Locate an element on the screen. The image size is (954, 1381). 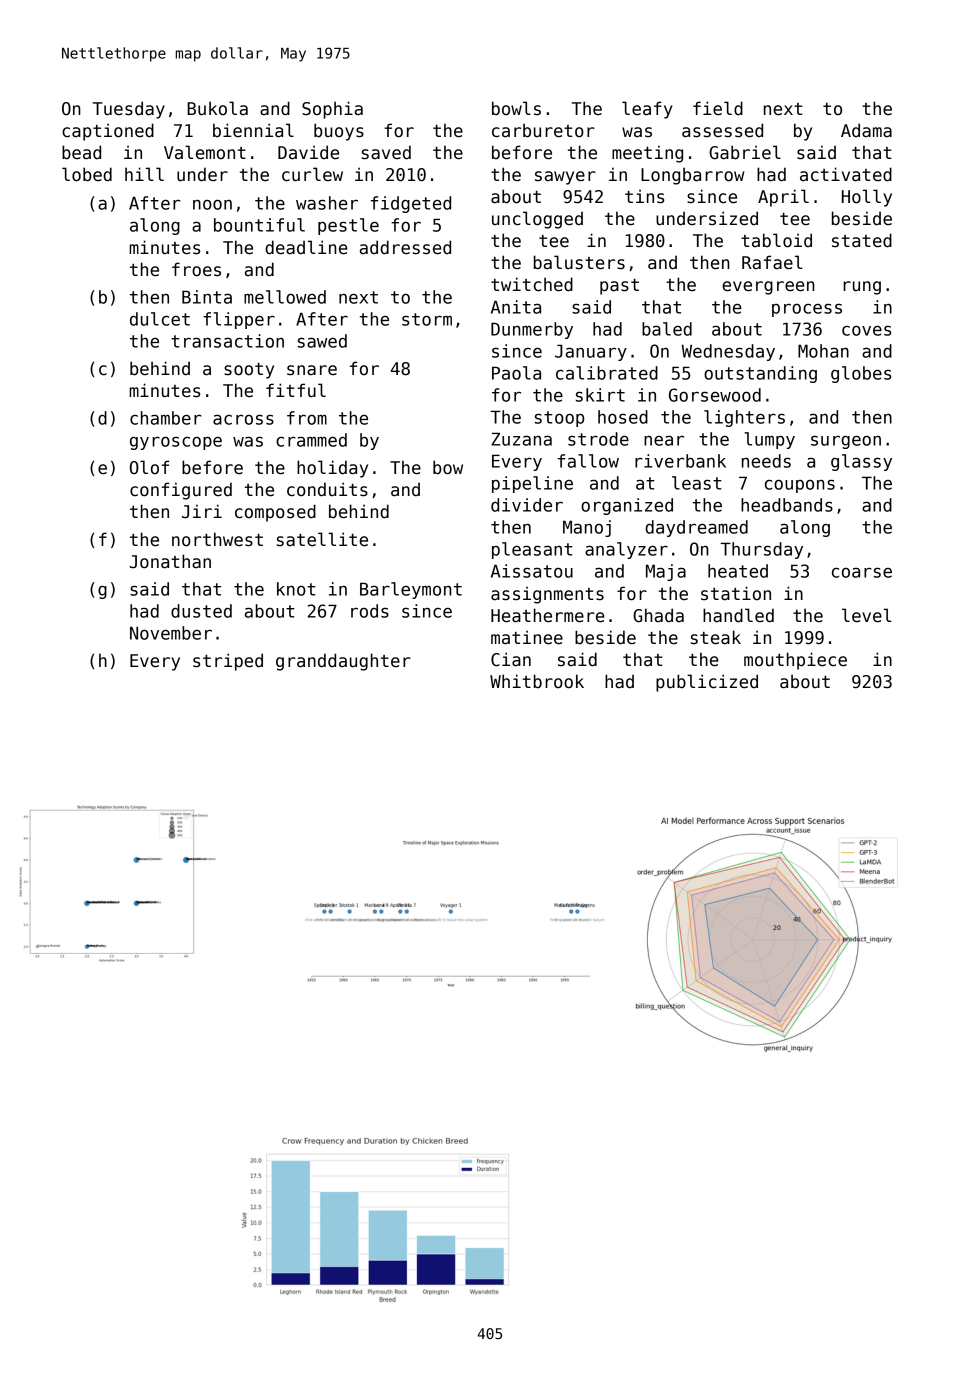
tabloid is located at coordinates (776, 240).
